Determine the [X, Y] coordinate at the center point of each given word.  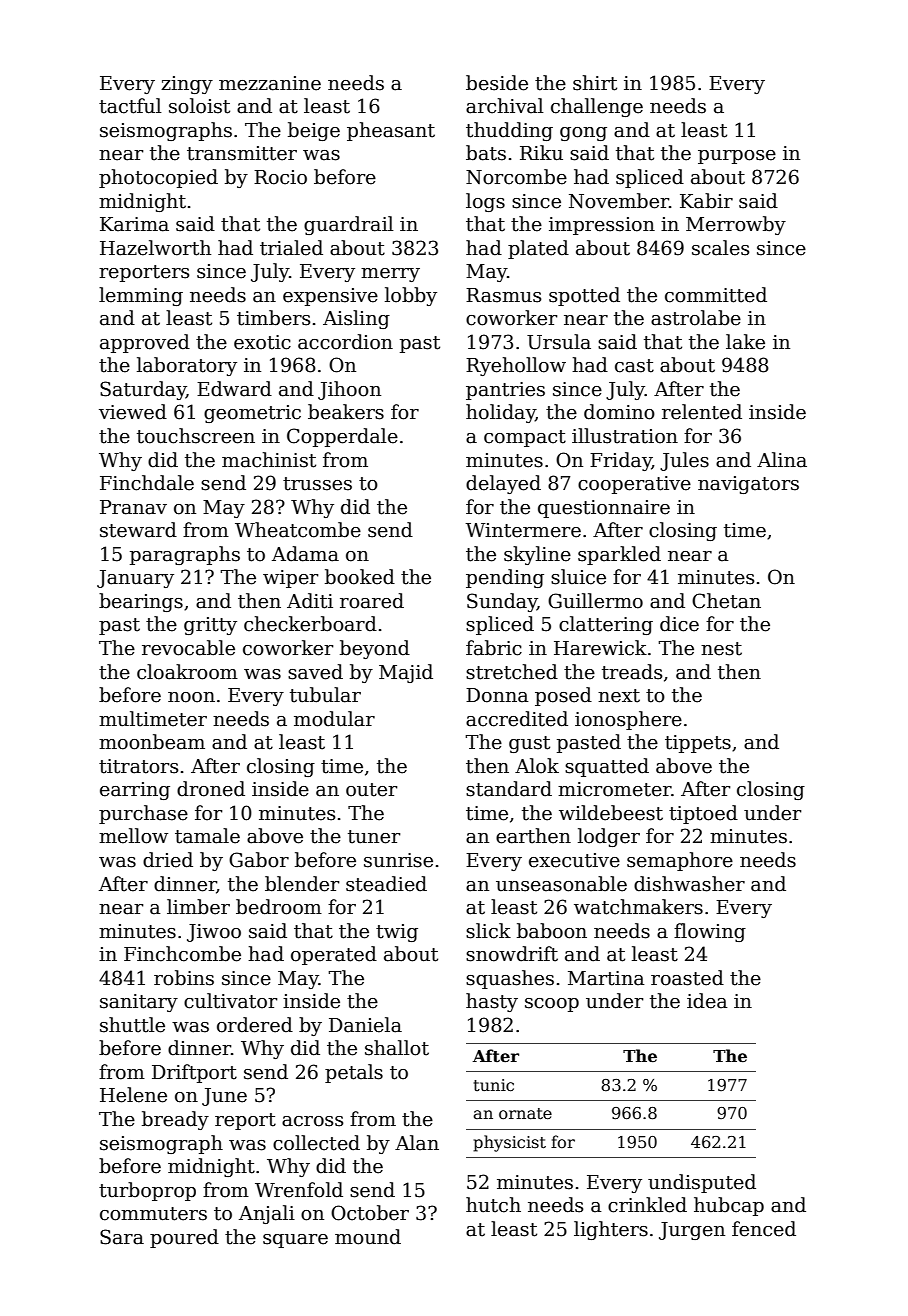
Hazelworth [155, 248]
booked [360, 577]
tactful [130, 106]
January [135, 579]
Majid [406, 673]
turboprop [147, 1191]
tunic [494, 1085]
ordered [255, 1025]
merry [390, 275]
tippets [698, 744]
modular [334, 719]
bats [486, 153]
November [619, 201]
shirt [595, 83]
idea [707, 1001]
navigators [748, 485]
